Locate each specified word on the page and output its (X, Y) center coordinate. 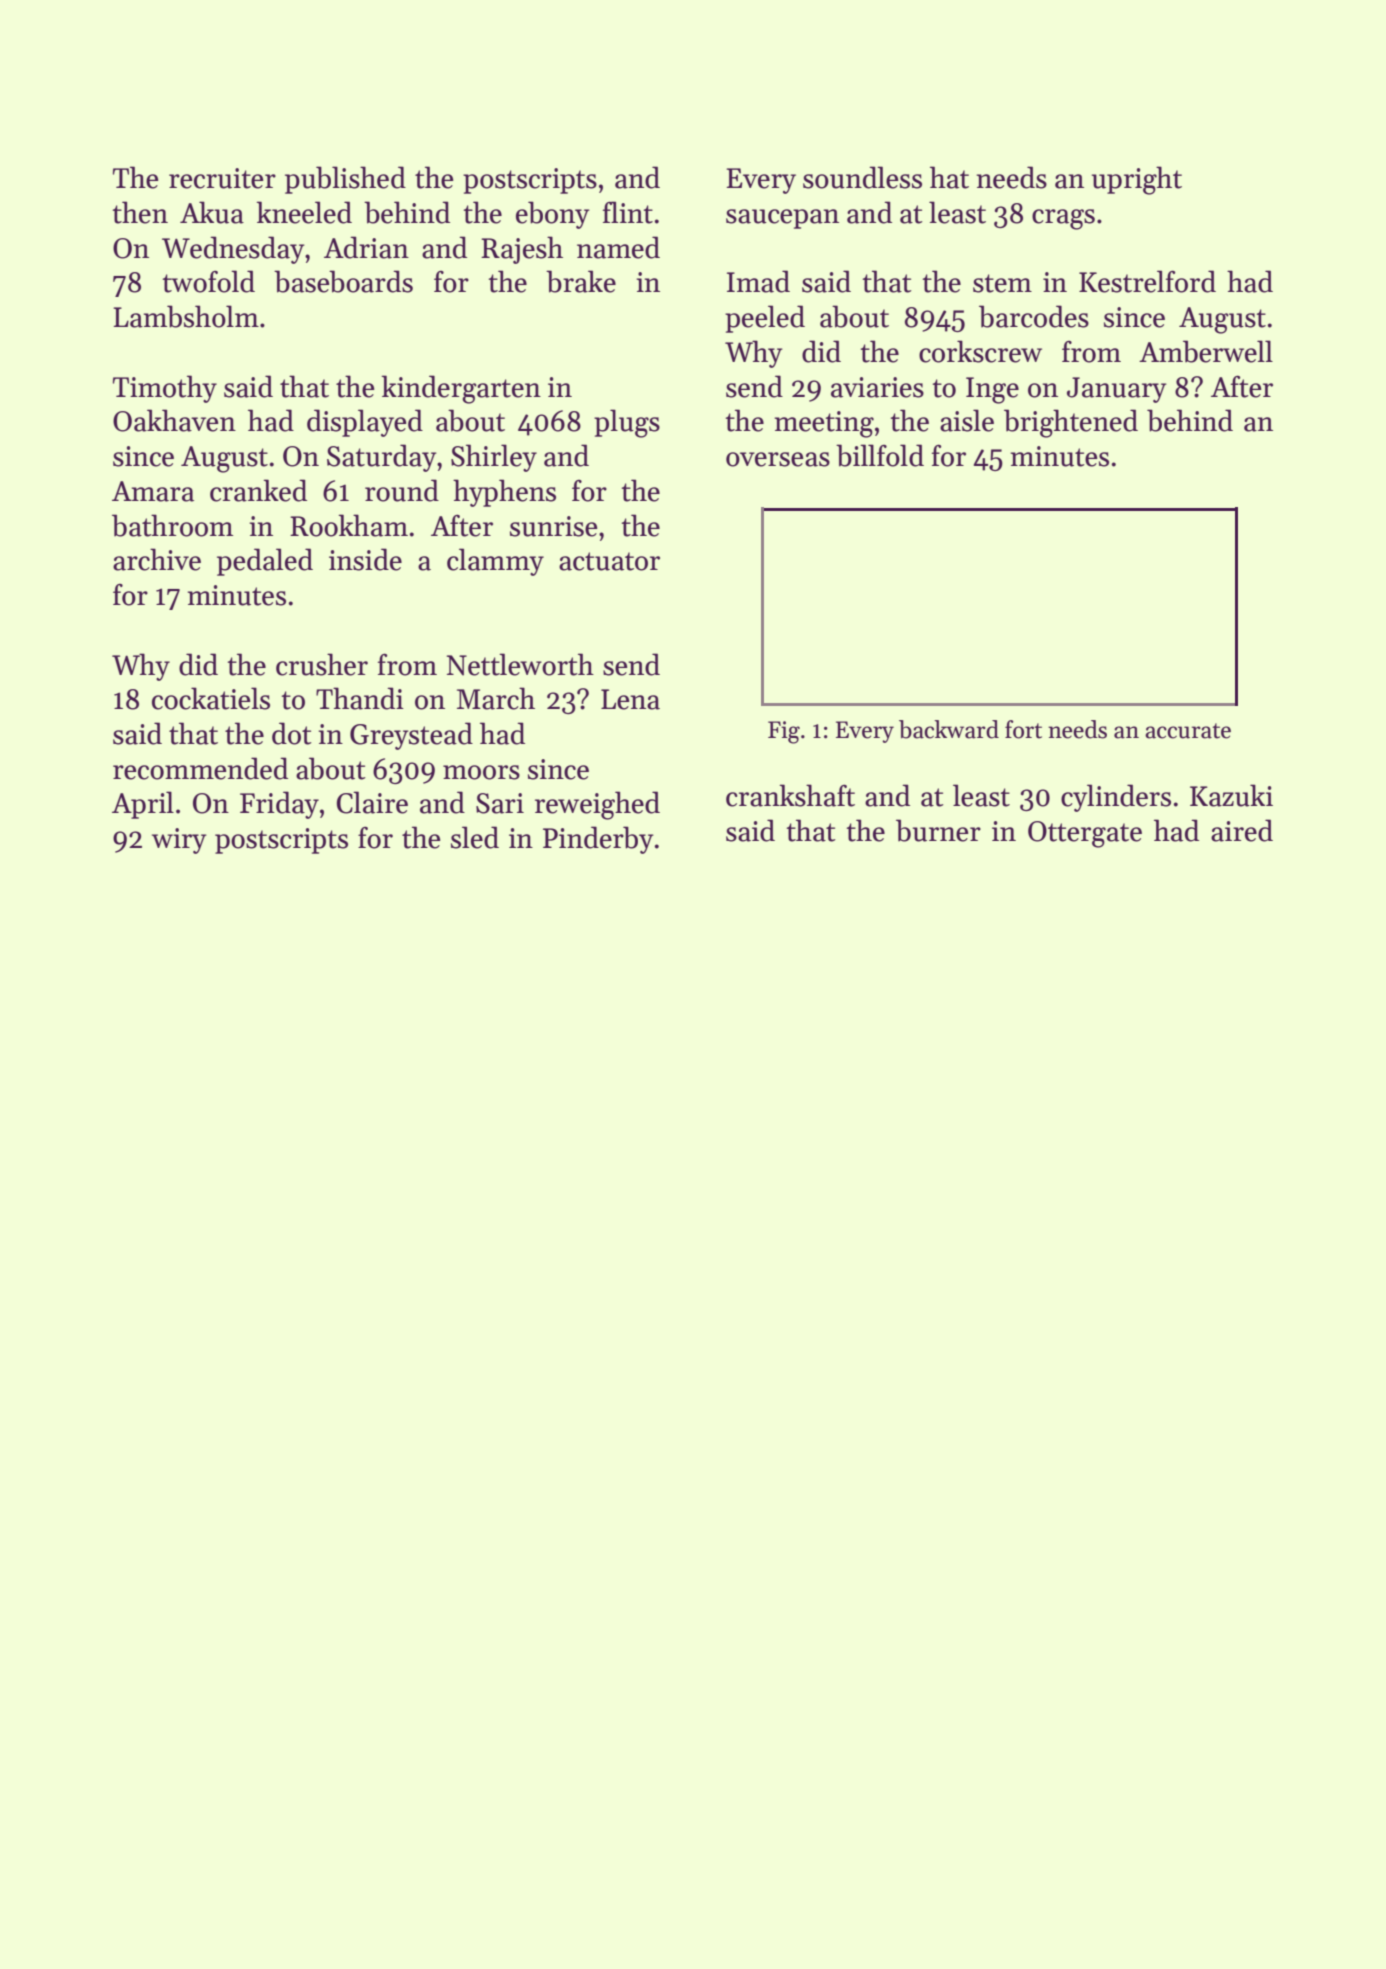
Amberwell (1206, 351)
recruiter (222, 178)
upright (1137, 180)
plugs (627, 423)
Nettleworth (520, 664)
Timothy (165, 389)
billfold (880, 455)
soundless (862, 177)
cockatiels (211, 698)
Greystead (411, 736)
